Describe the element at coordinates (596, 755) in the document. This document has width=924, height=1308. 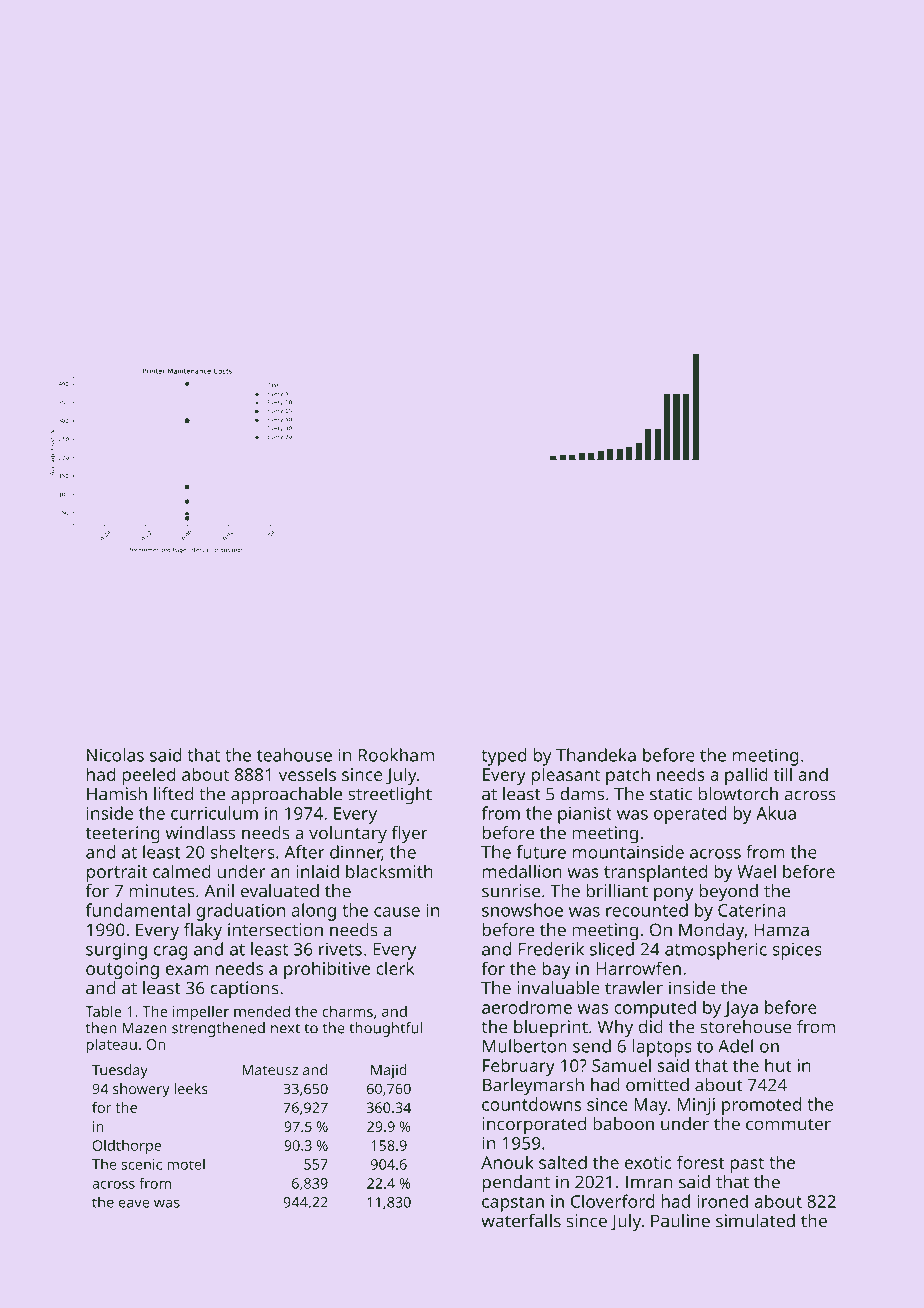
I see `Thandeka` at that location.
